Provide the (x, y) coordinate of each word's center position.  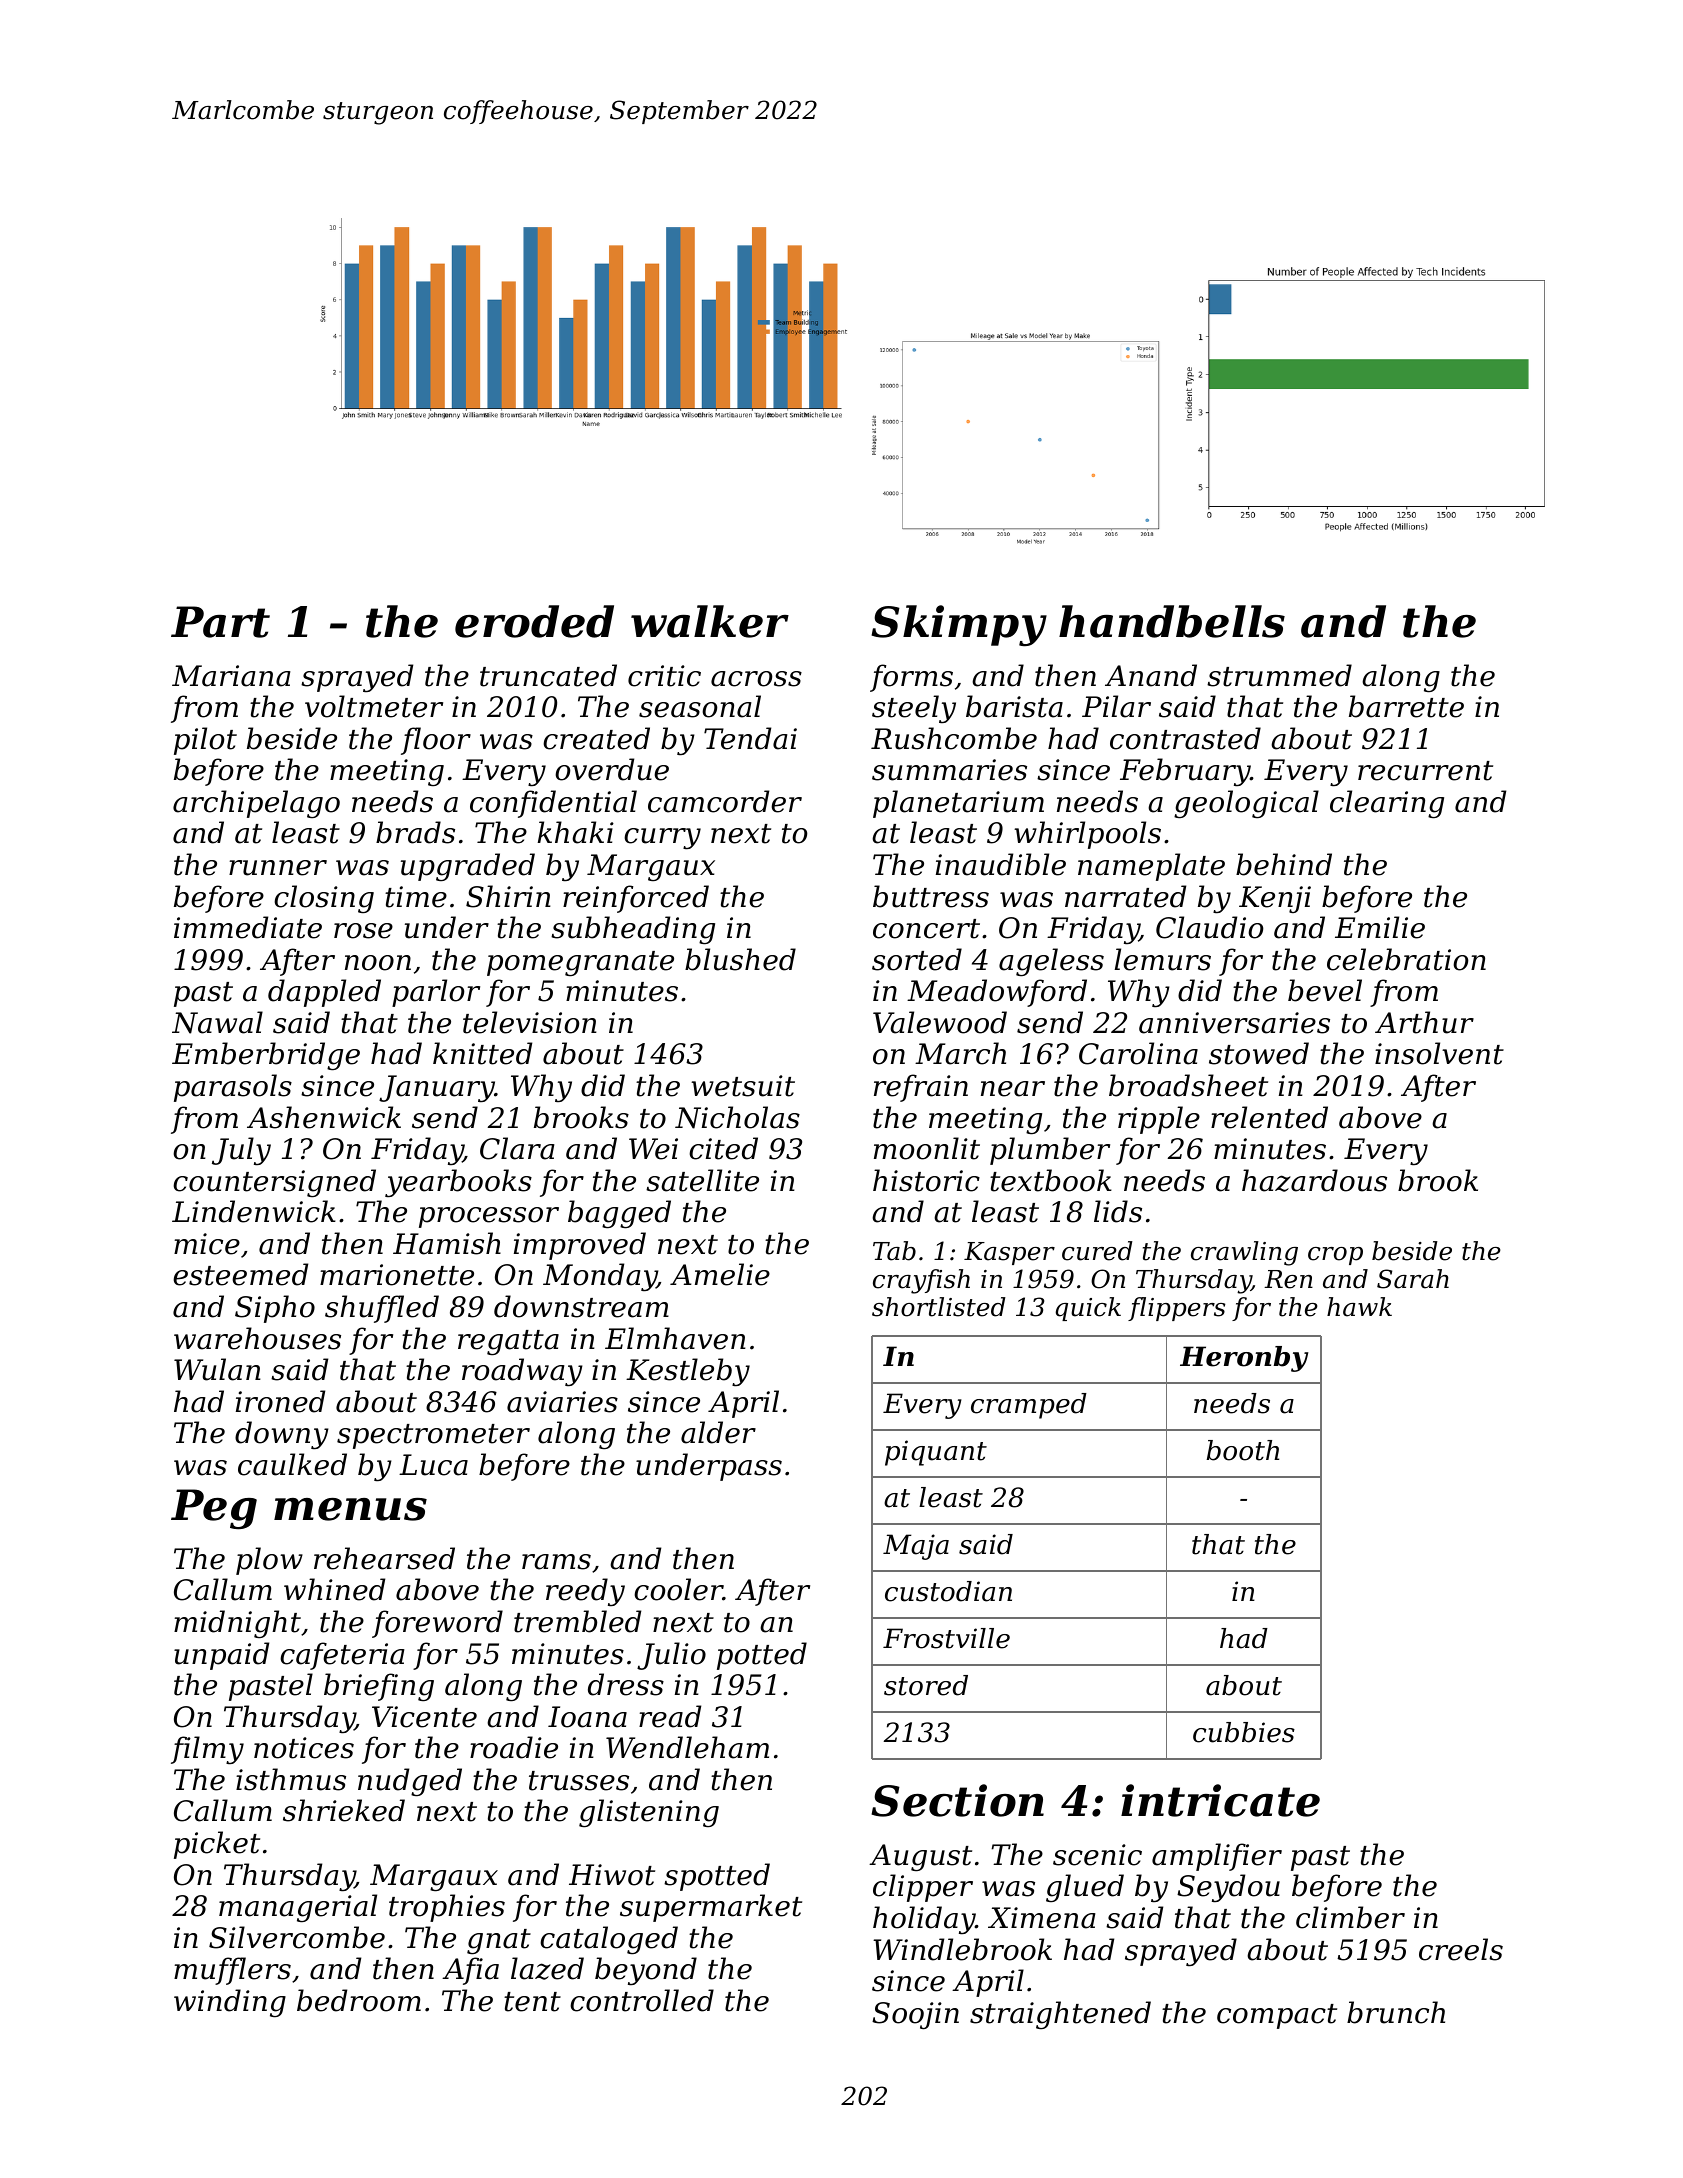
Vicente (424, 1717)
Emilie (1380, 927)
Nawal (217, 1022)
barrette (1406, 706)
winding (230, 2003)
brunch (1396, 2012)
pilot (205, 741)
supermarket (711, 1908)
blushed (740, 959)
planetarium (958, 804)
